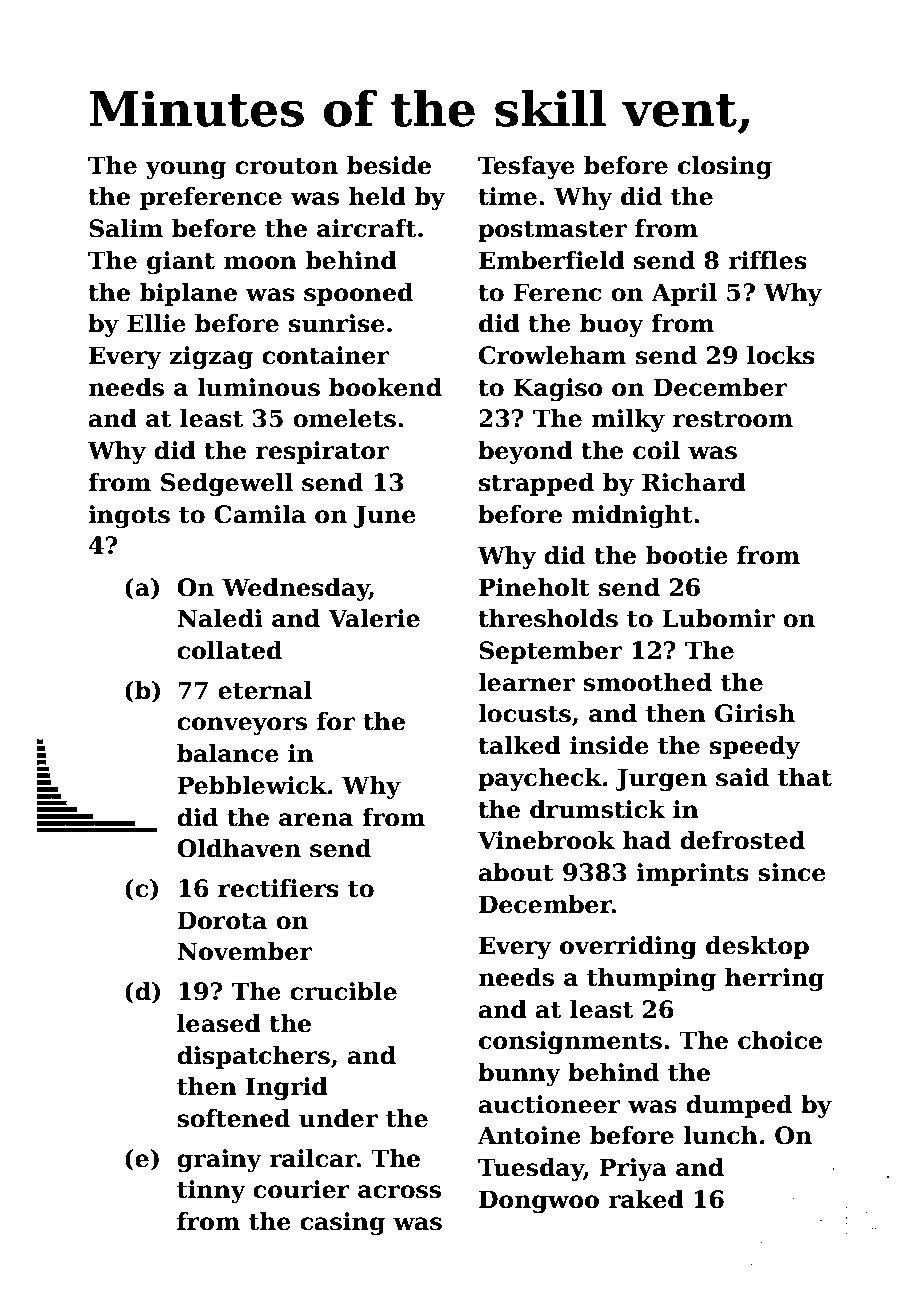  Describe the element at coordinates (529, 1135) in the document. I see `Antoine` at that location.
